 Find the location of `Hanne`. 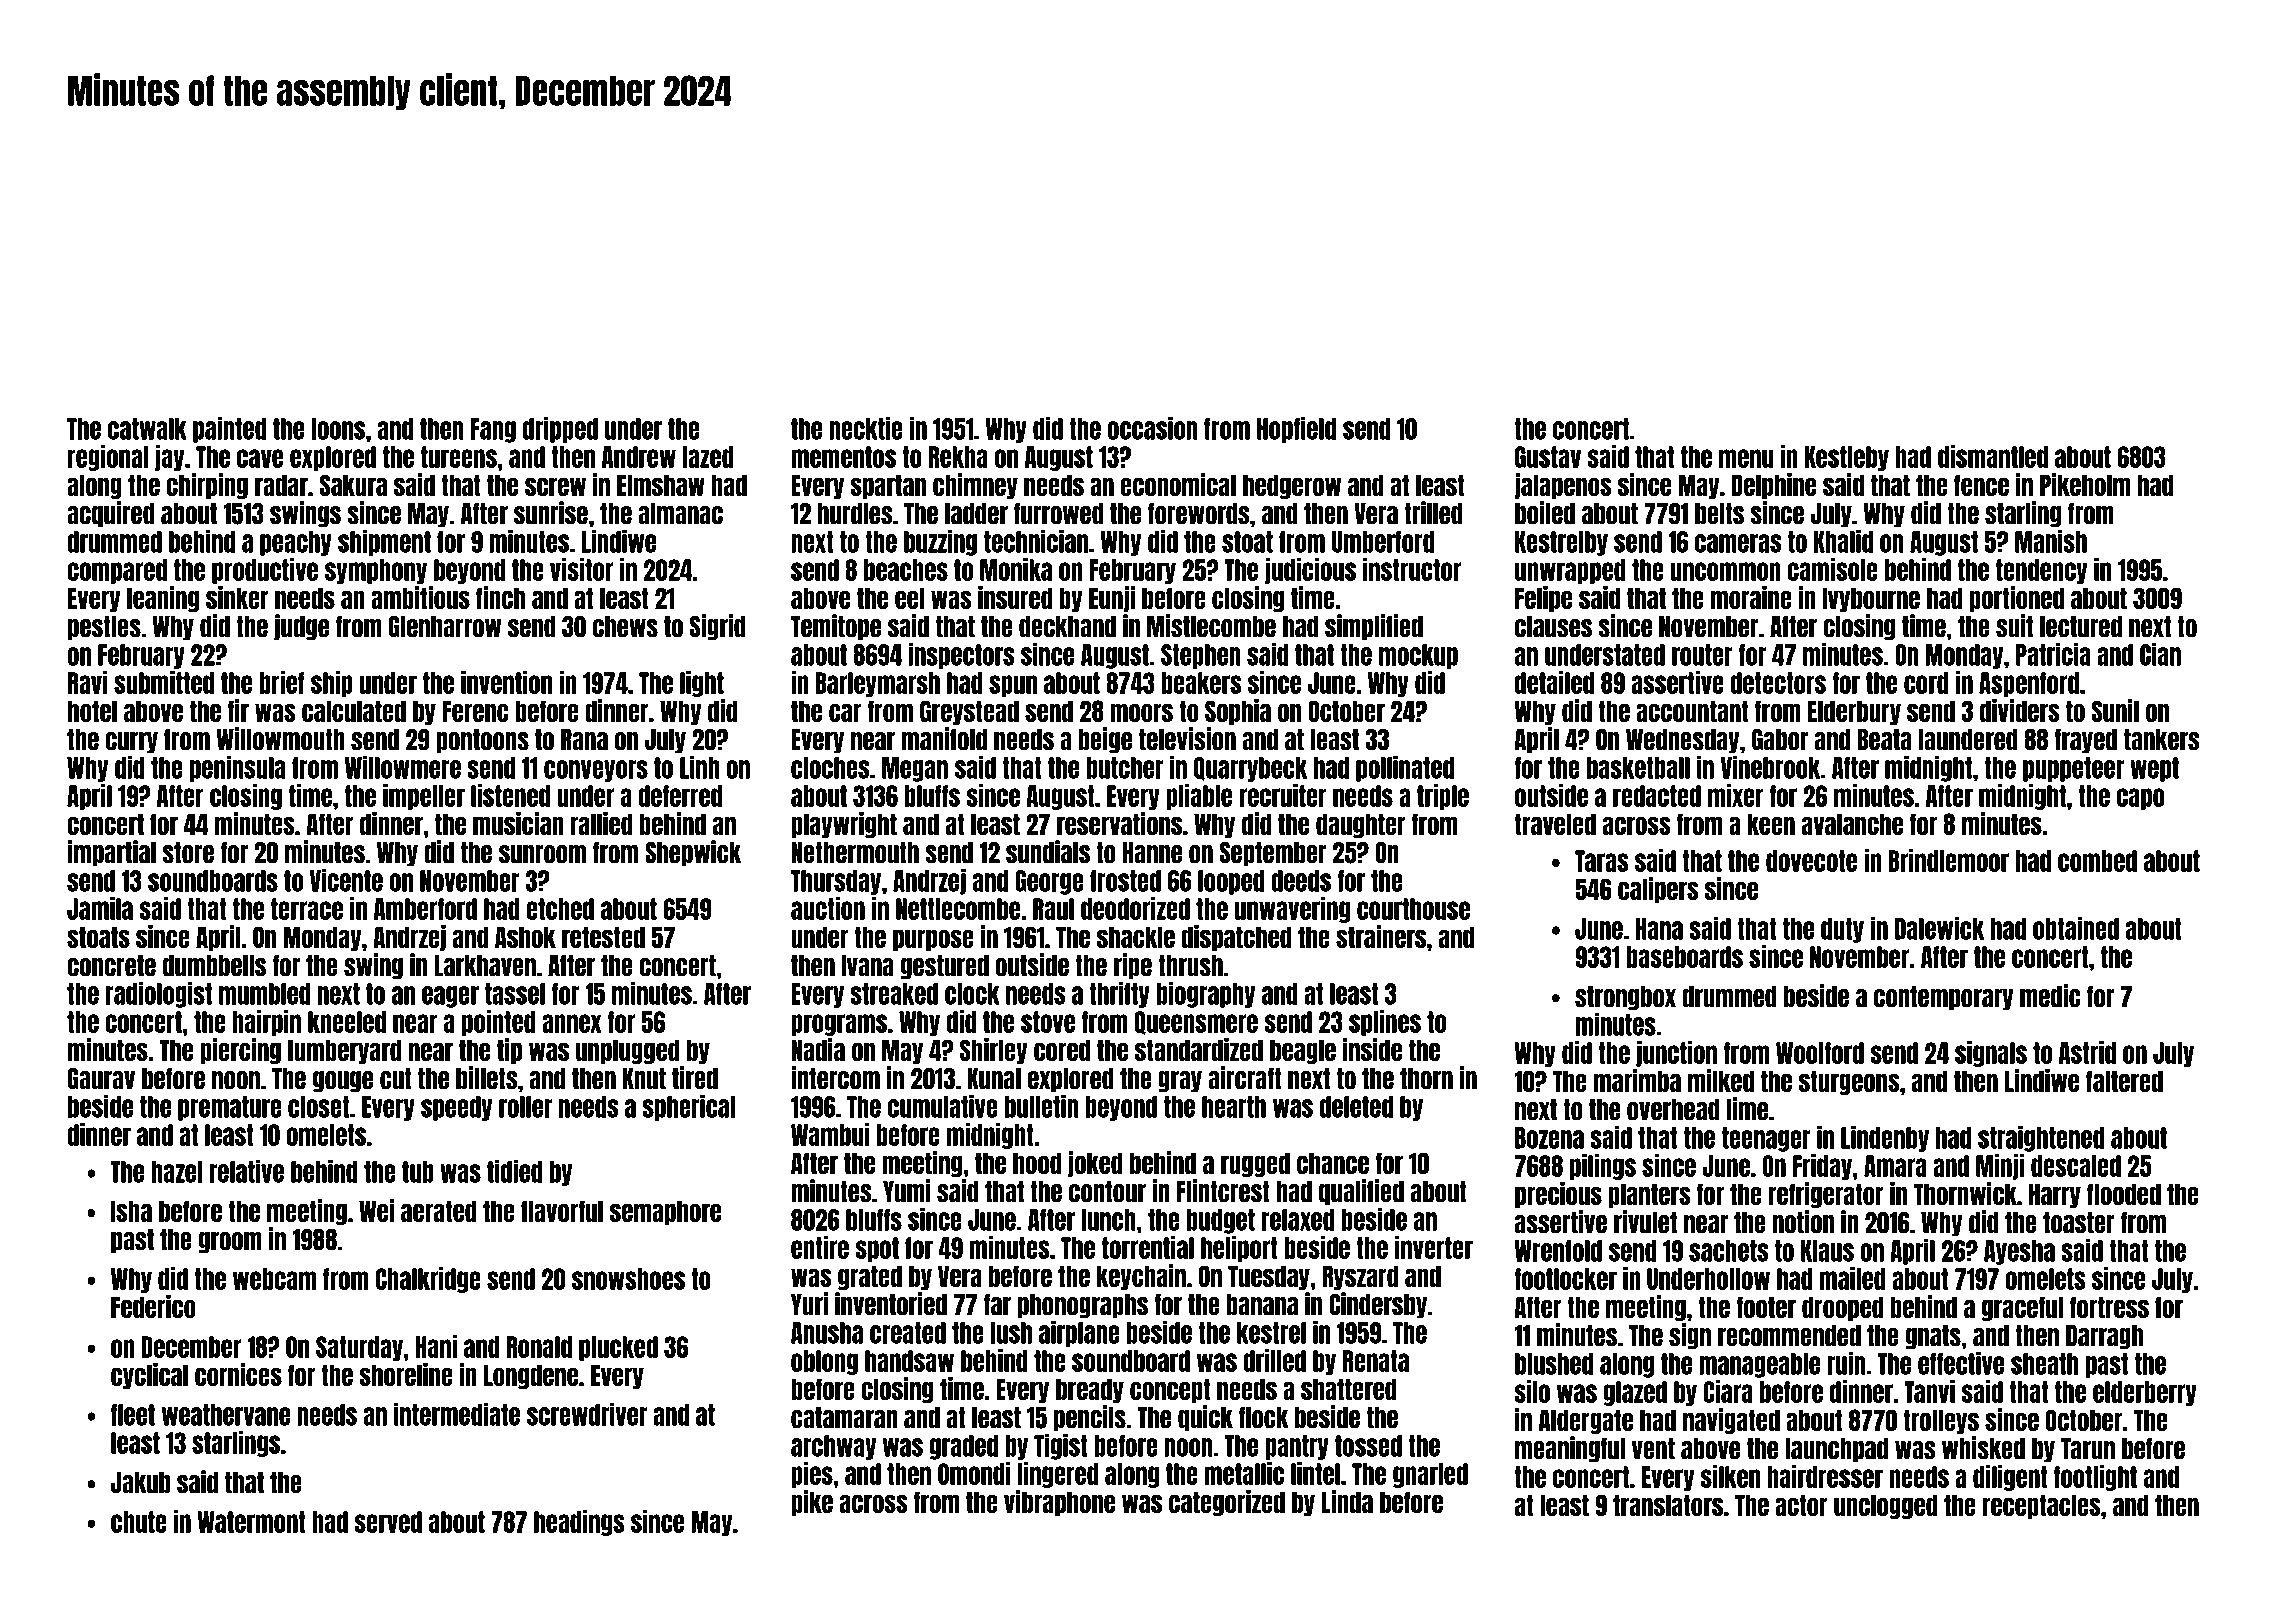

Hanne is located at coordinates (1152, 853).
